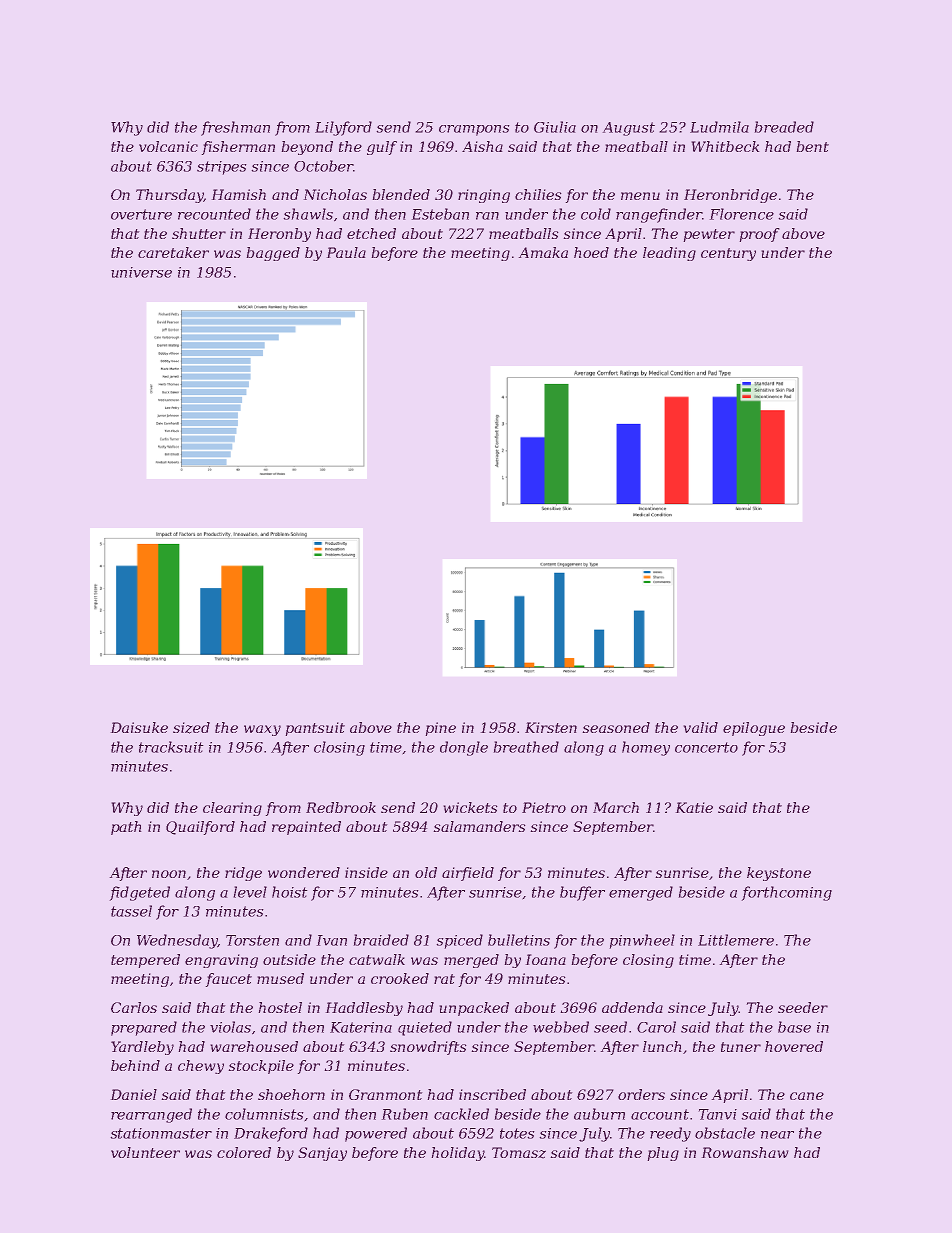  Describe the element at coordinates (474, 130) in the document. I see `crampons` at that location.
